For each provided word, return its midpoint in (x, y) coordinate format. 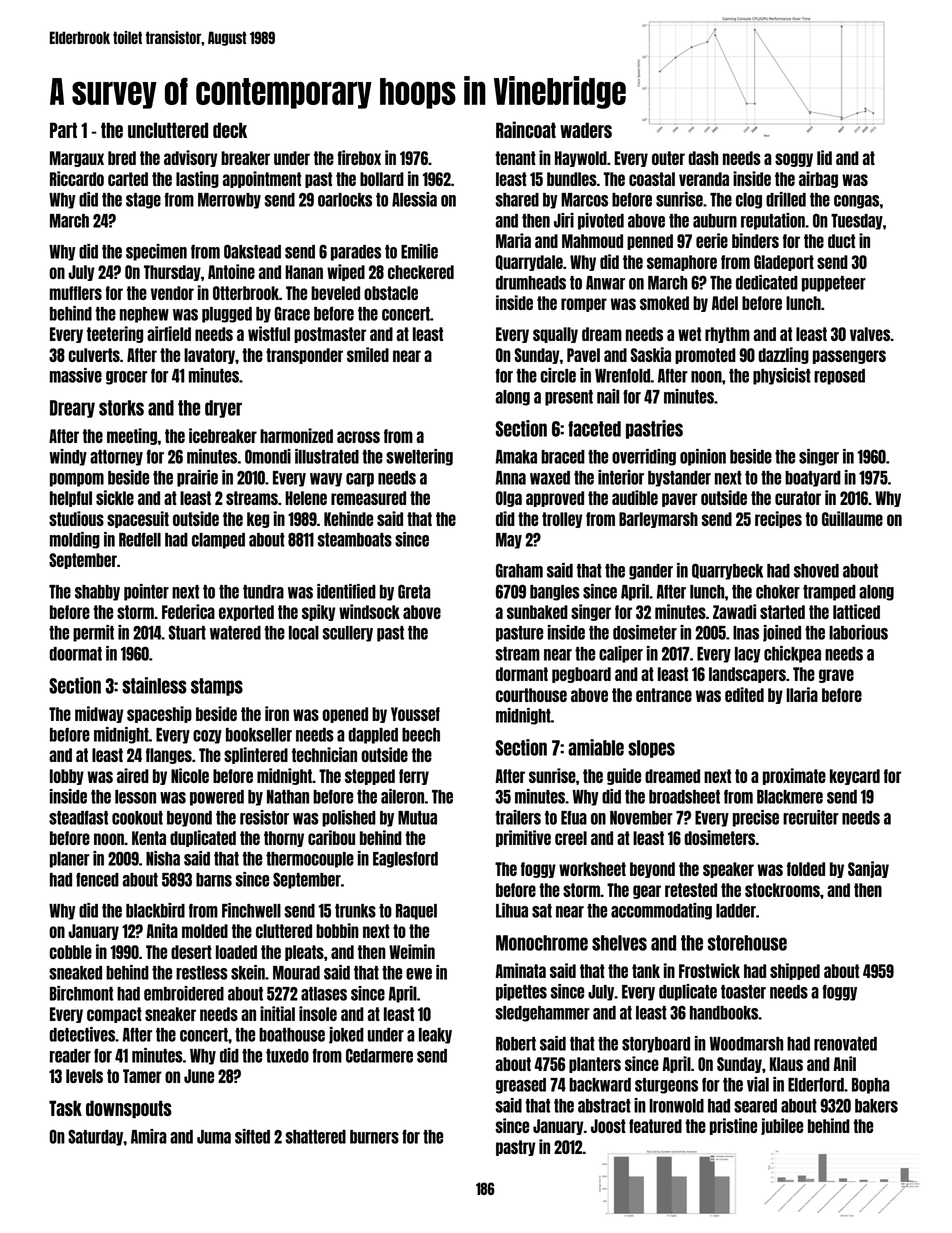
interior (621, 477)
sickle (115, 497)
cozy (207, 737)
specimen (156, 252)
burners (374, 1137)
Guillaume (852, 518)
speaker (728, 870)
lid (824, 157)
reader (70, 1056)
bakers (876, 1106)
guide (624, 776)
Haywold (581, 159)
